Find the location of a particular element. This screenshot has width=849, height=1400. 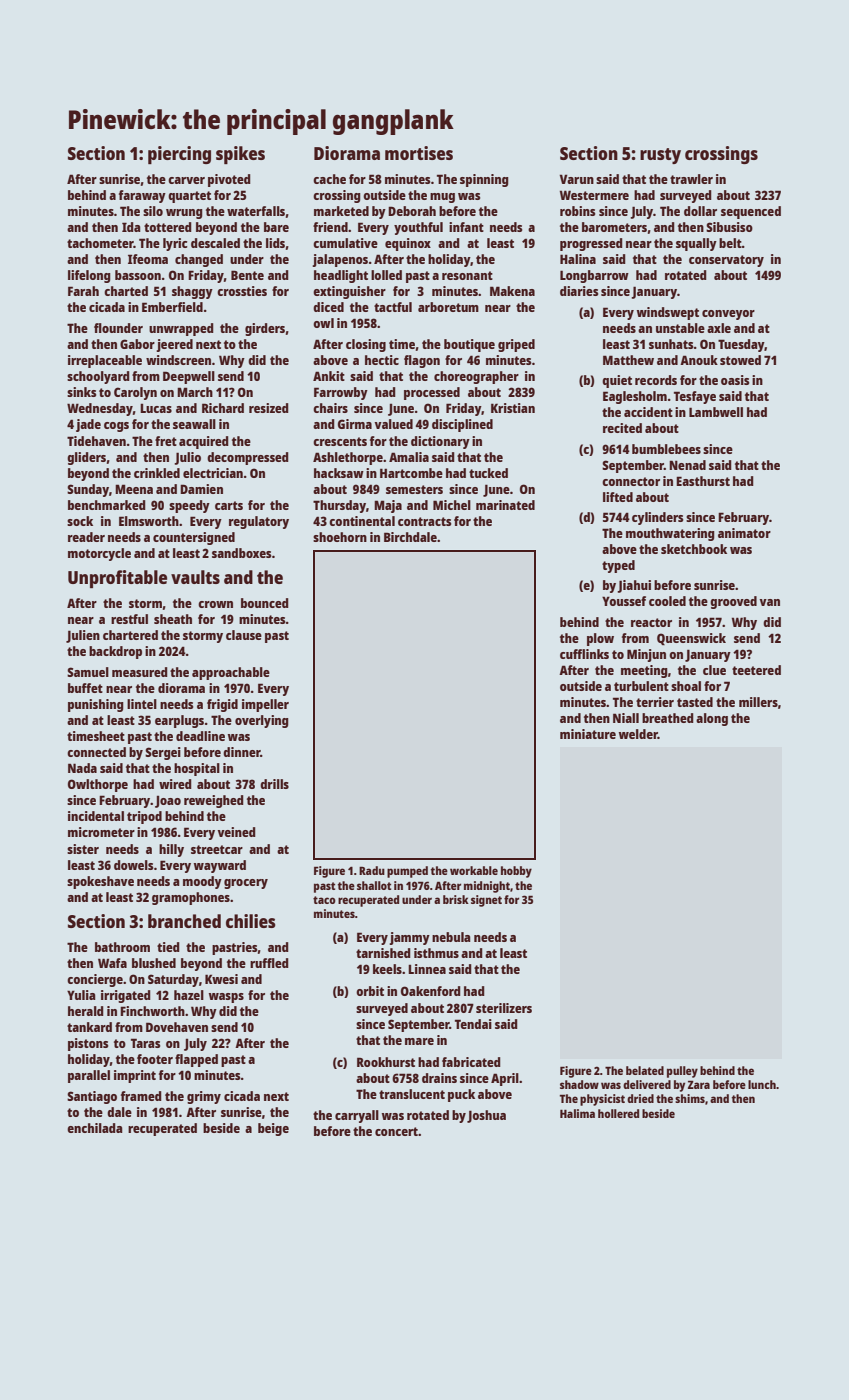

cache is located at coordinates (329, 179).
